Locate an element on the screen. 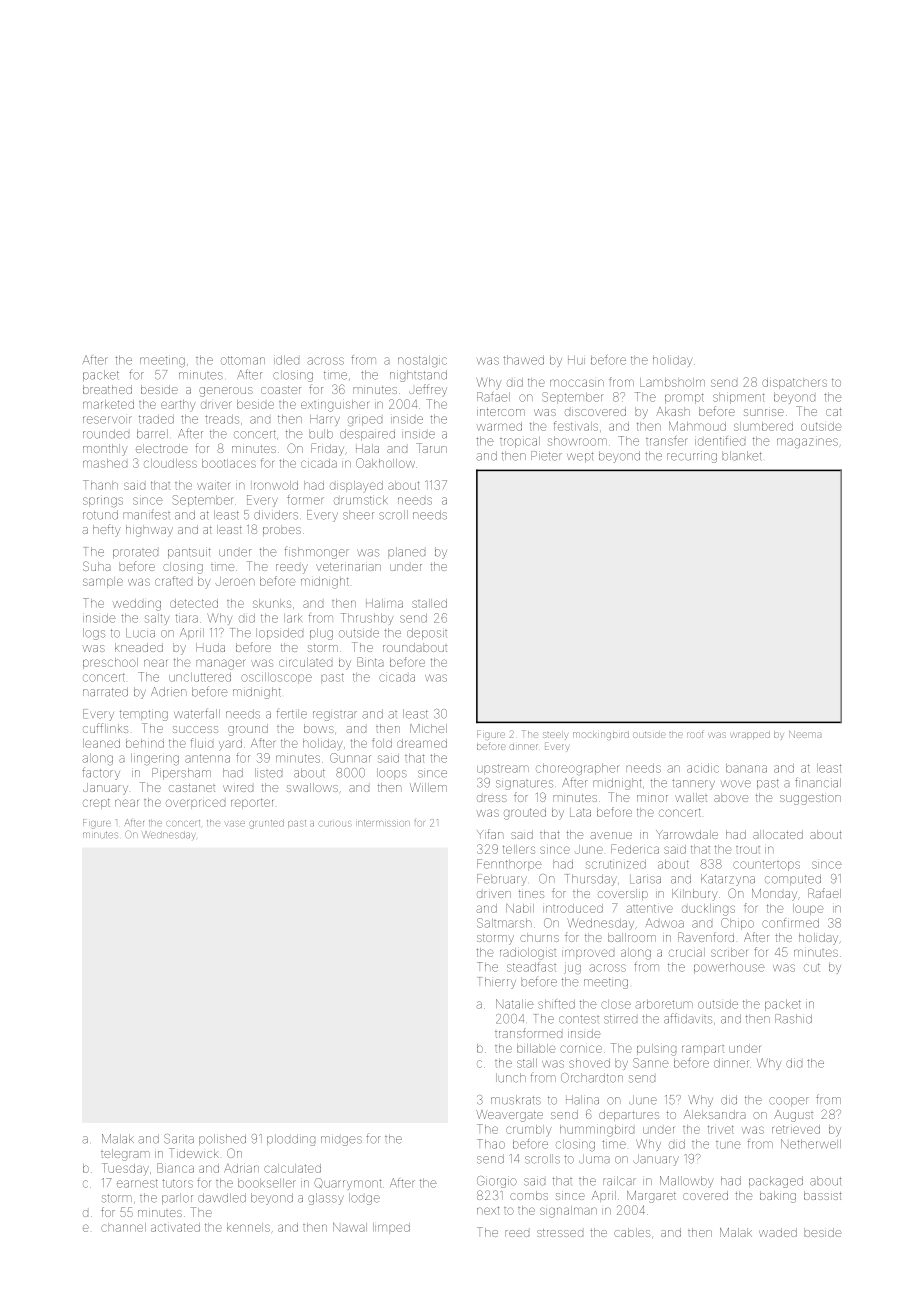  antenna is located at coordinates (207, 758).
